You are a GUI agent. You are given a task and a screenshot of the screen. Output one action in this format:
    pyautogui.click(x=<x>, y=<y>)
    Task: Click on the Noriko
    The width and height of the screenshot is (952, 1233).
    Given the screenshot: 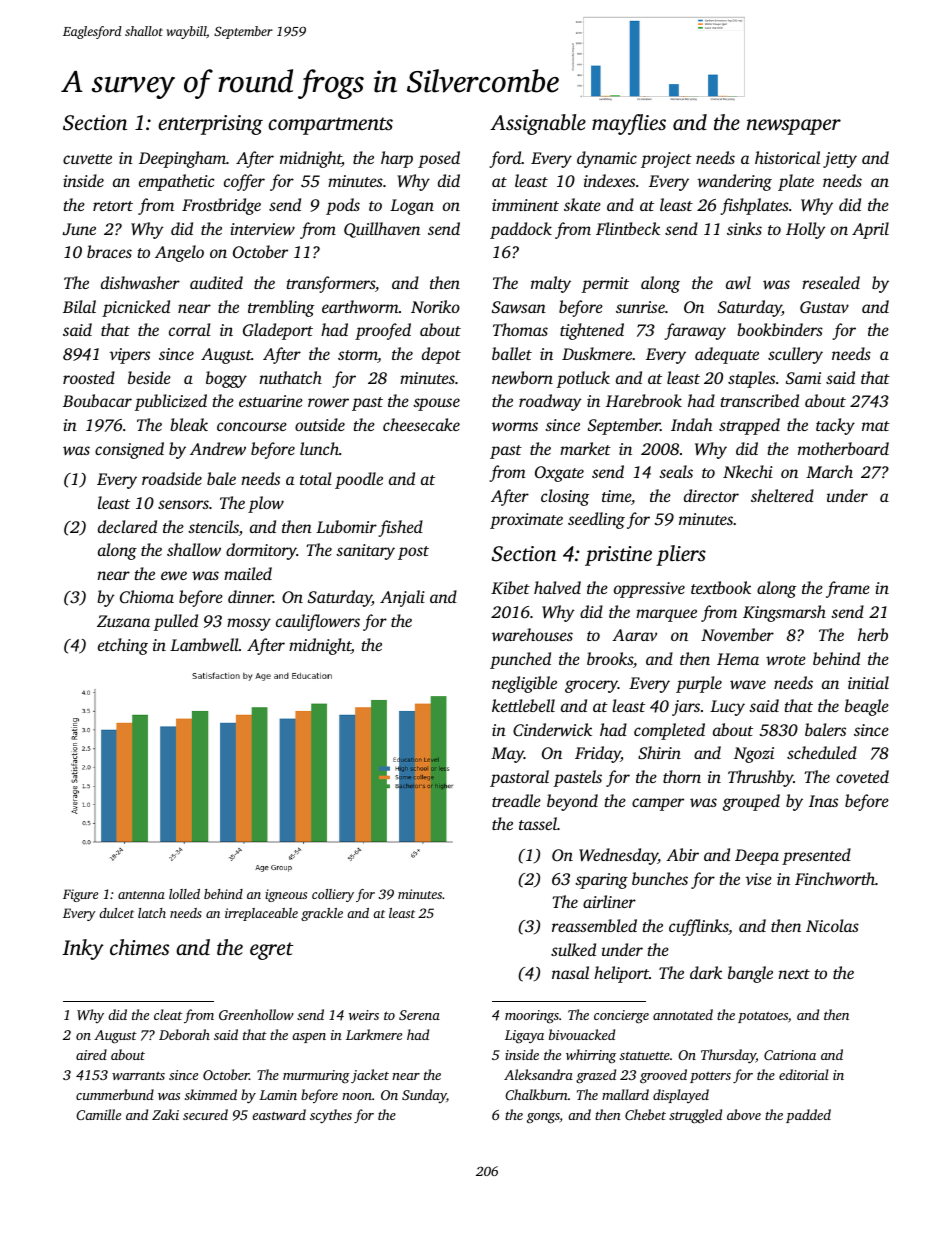 What is the action you would take?
    pyautogui.click(x=435, y=306)
